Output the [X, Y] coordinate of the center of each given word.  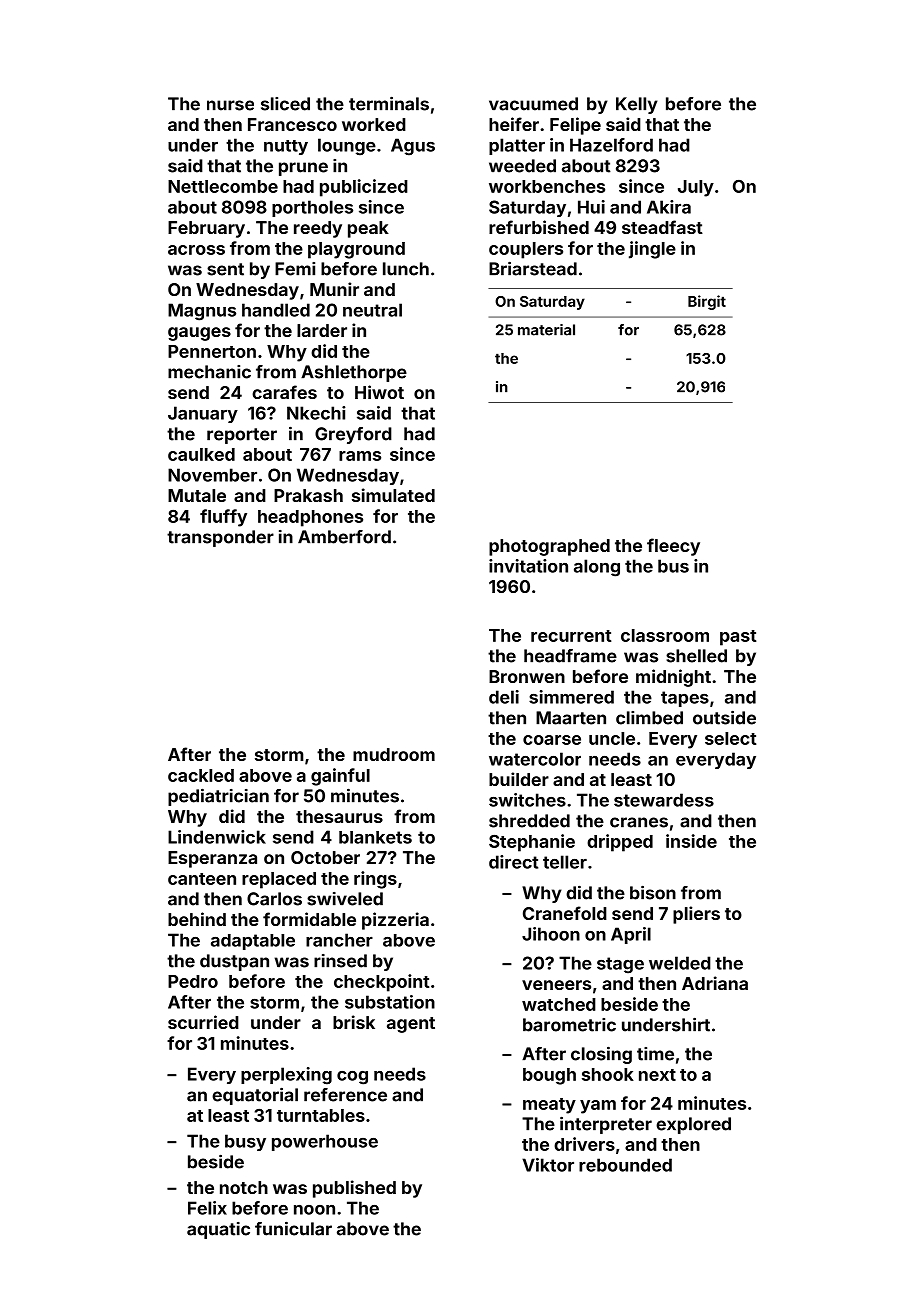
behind [197, 919]
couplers [526, 250]
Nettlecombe [223, 186]
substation [390, 1002]
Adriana [715, 983]
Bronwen [527, 676]
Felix [207, 1208]
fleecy [673, 547]
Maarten [571, 718]
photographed [549, 547]
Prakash [308, 495]
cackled [201, 775]
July [696, 188]
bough [549, 1076]
